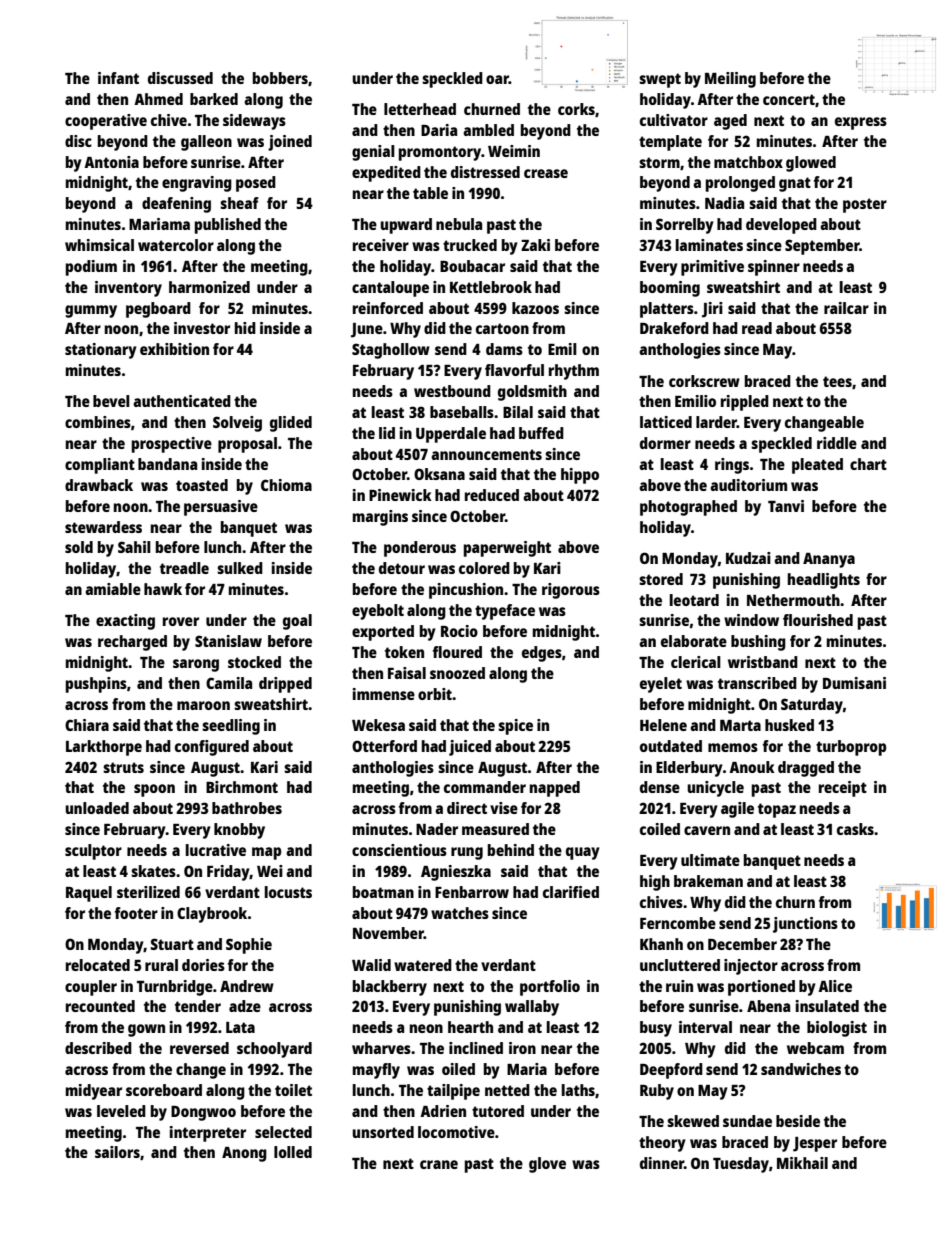 Image resolution: width=952 pixels, height=1233 pixels. I want to click on bobbers, so click(280, 78).
